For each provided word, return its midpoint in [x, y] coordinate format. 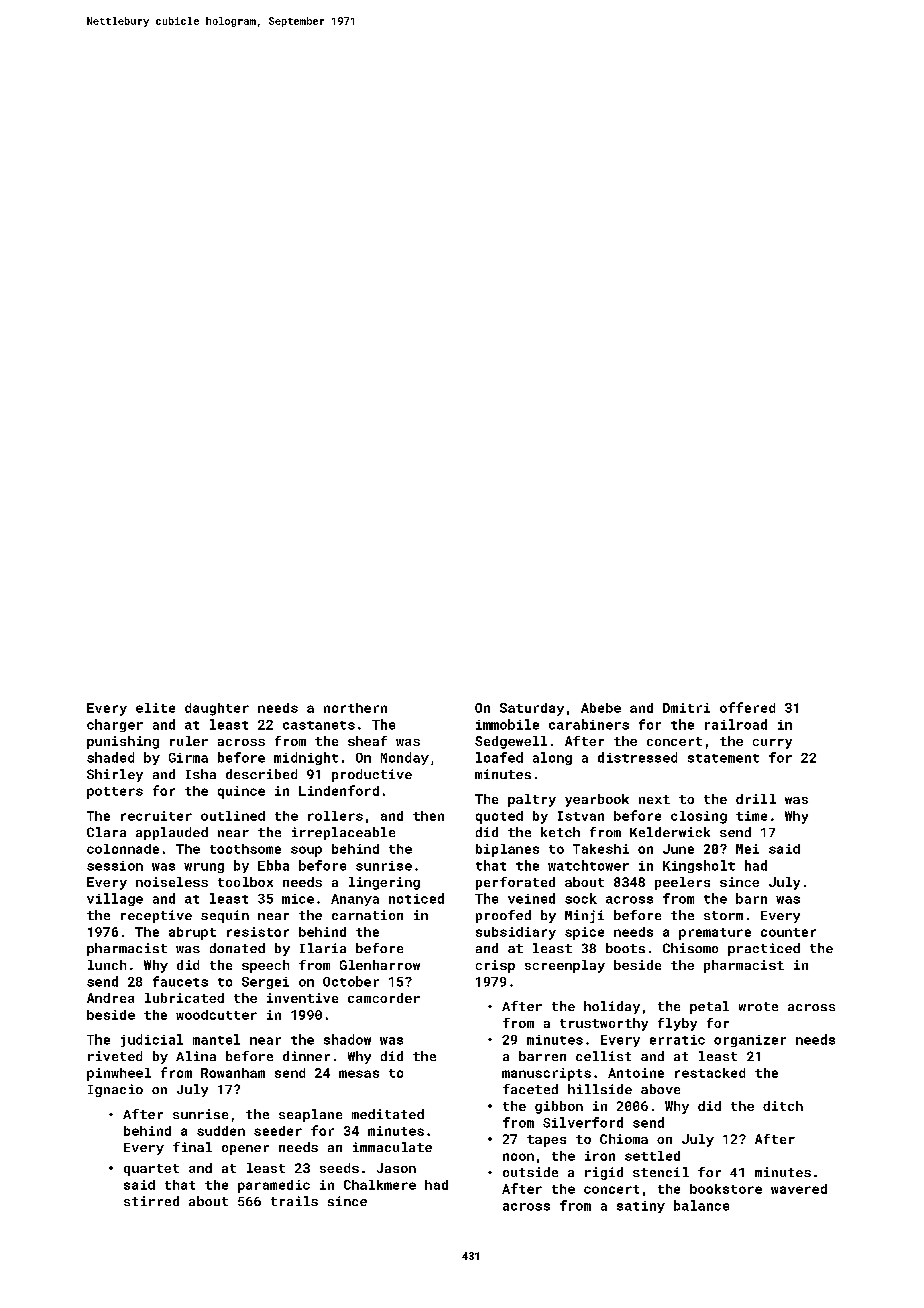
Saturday [532, 709]
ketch [560, 832]
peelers [682, 883]
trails [294, 1201]
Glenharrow [380, 965]
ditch [783, 1106]
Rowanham [233, 1073]
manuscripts [546, 1074]
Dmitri [686, 708]
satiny [641, 1207]
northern [355, 708]
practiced [764, 949]
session [115, 866]
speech [265, 966]
